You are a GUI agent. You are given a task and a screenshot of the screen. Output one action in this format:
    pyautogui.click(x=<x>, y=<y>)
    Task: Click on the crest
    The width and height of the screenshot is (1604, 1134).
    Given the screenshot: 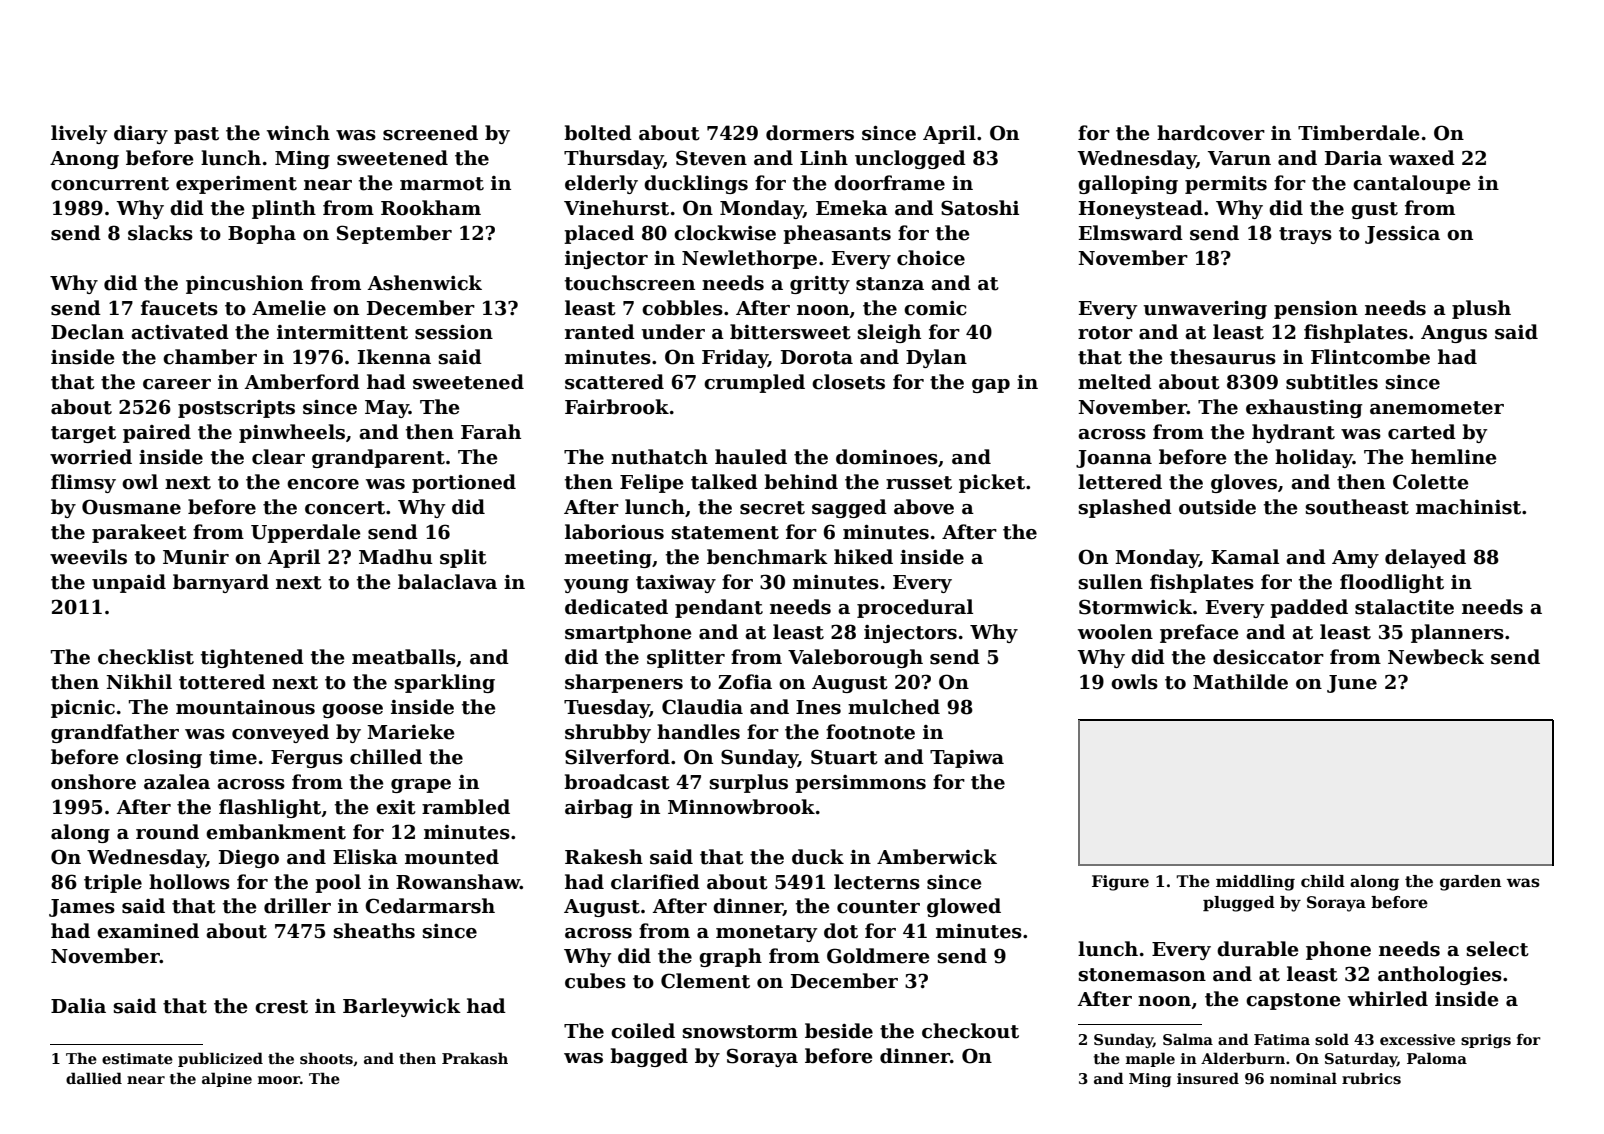 What is the action you would take?
    pyautogui.click(x=281, y=1007)
